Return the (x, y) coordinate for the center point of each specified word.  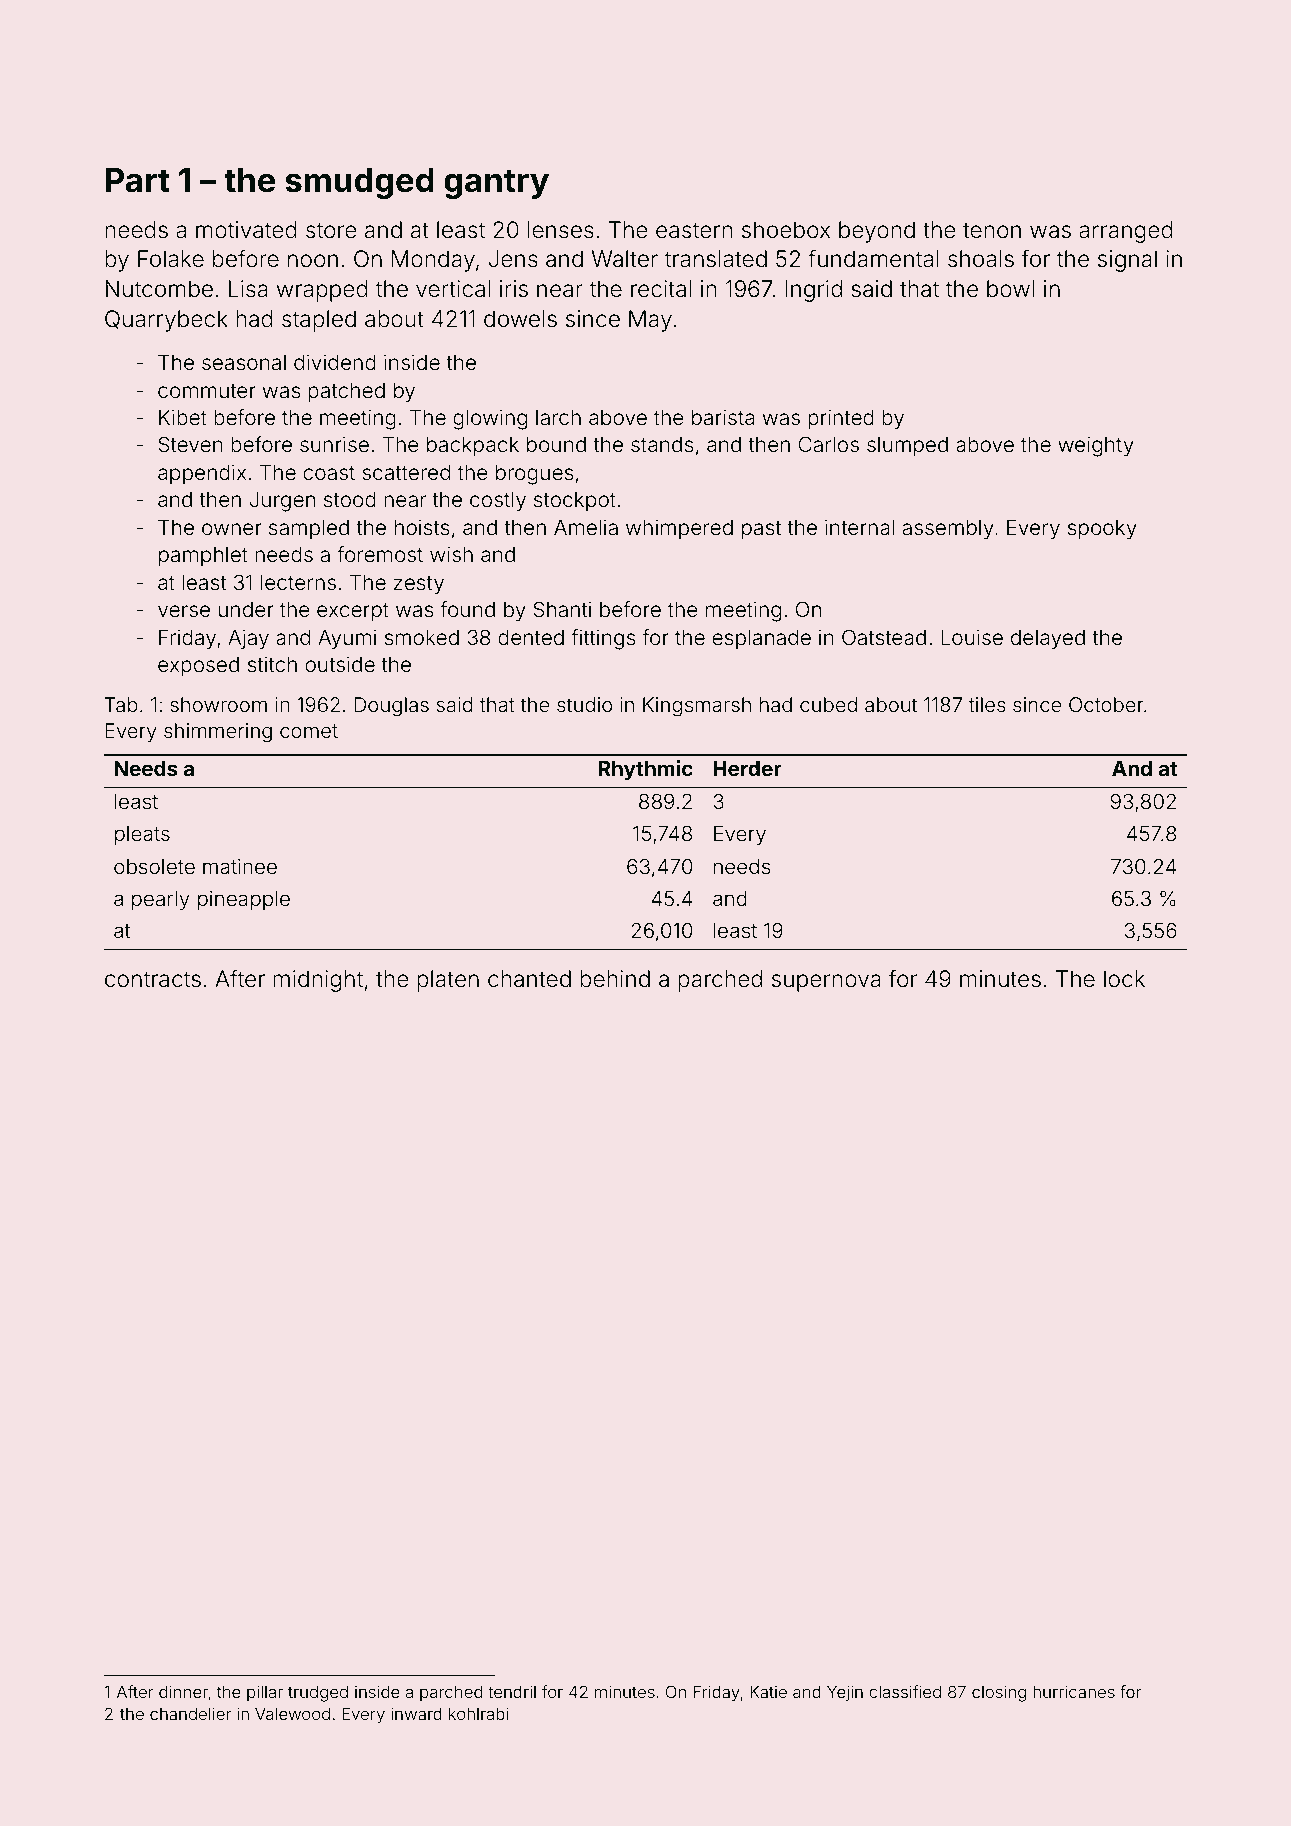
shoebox (786, 230)
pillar (265, 1693)
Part (138, 180)
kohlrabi (478, 1713)
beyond (877, 232)
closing (999, 1693)
